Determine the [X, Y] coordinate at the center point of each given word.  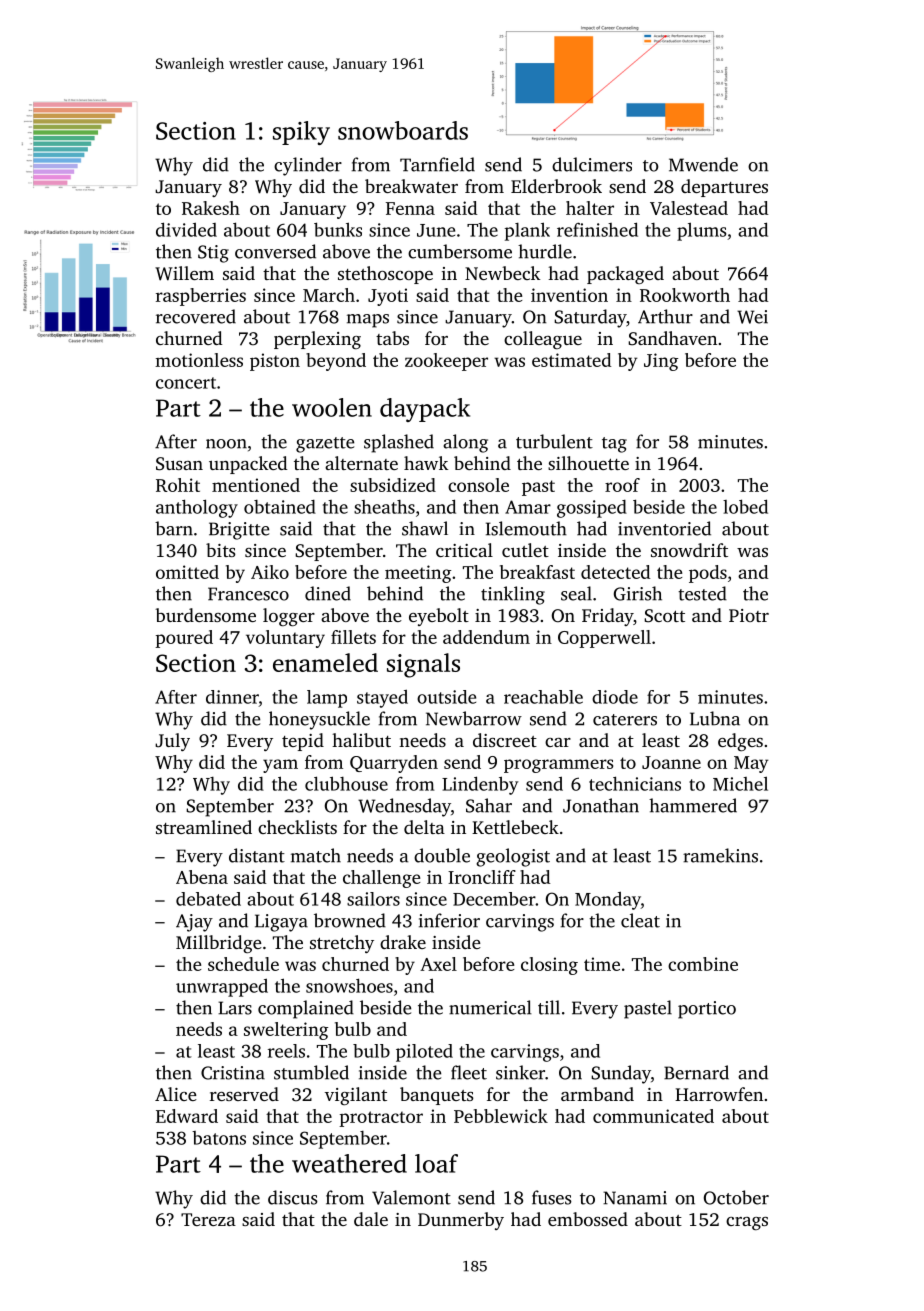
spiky [301, 133]
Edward [187, 1116]
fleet [469, 1072]
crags [747, 1223]
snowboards [403, 130]
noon [226, 444]
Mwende [703, 164]
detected [615, 572]
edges [740, 742]
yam [280, 766]
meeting [418, 574]
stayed [382, 698]
